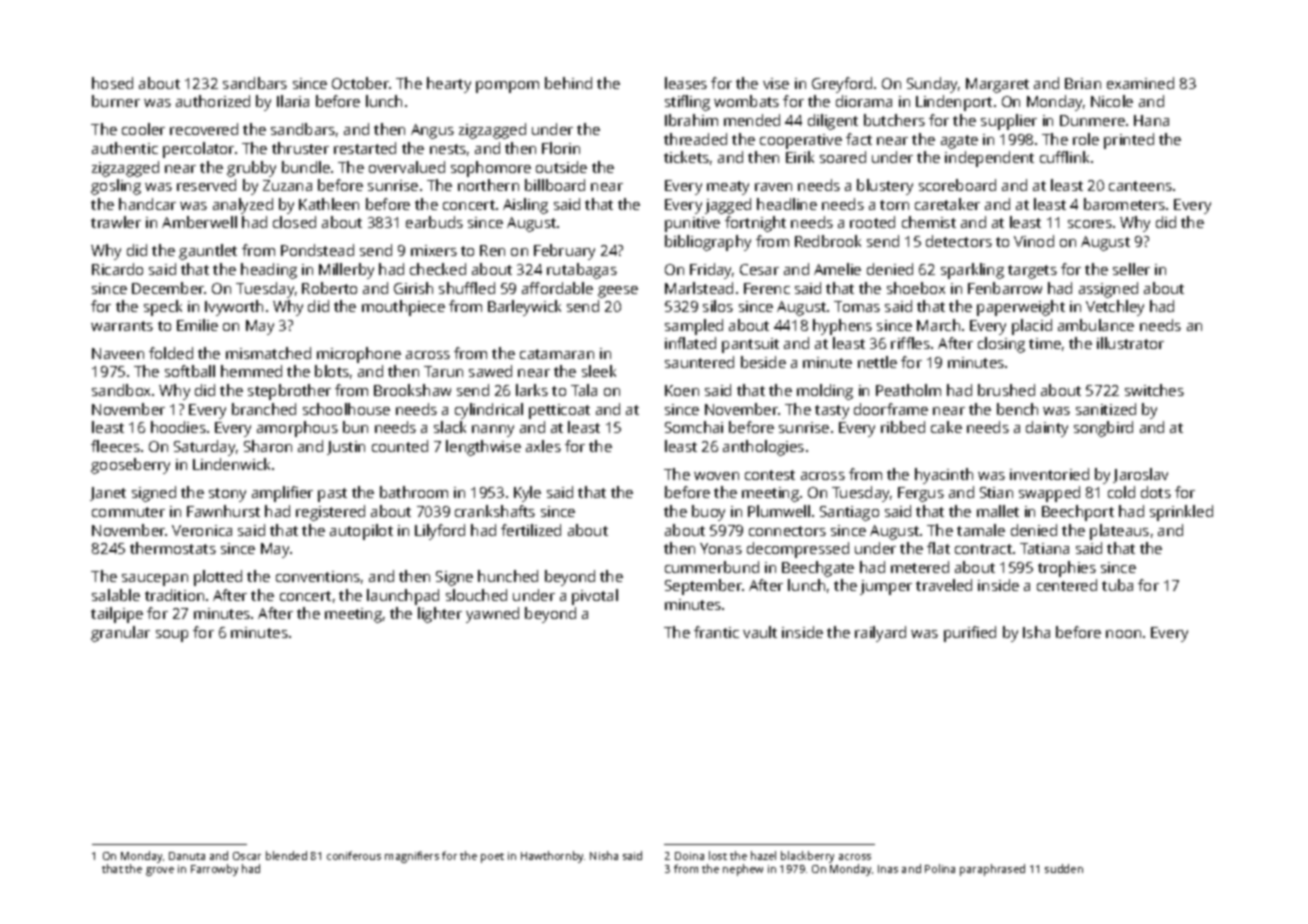 The image size is (1308, 924). I want to click on Friday, so click(710, 271).
